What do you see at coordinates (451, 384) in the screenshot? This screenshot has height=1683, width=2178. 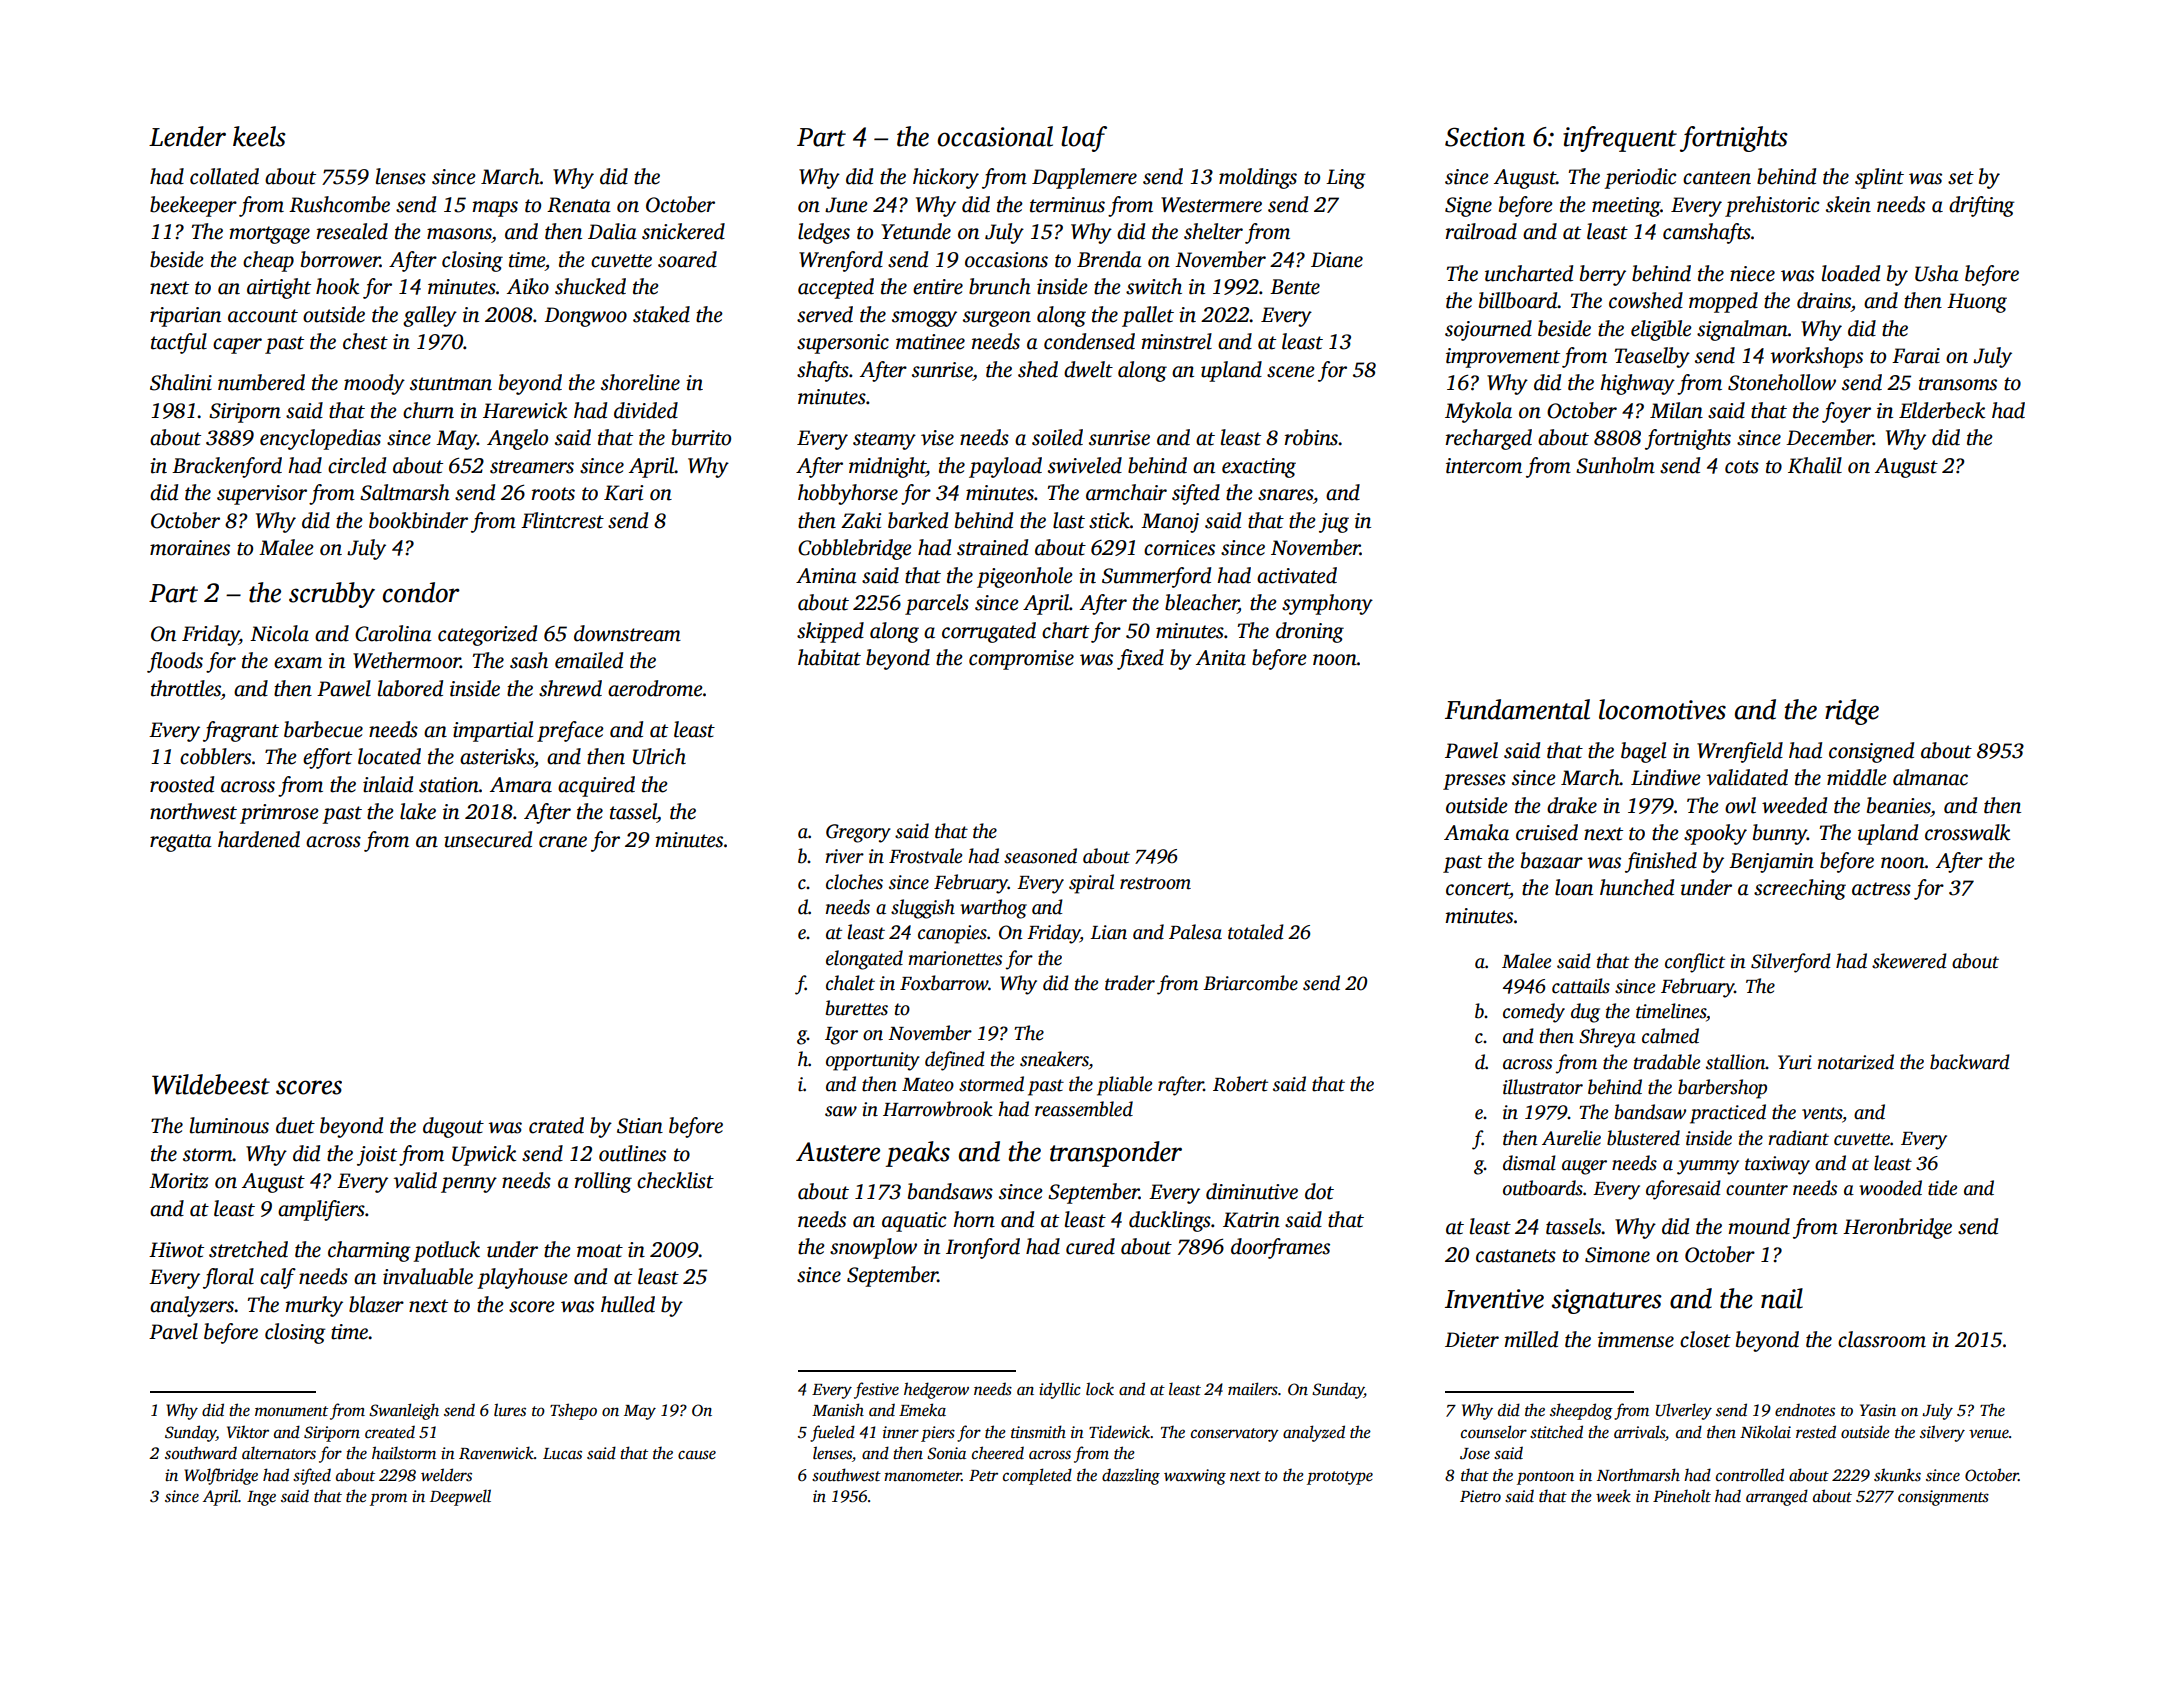 I see `stuntman` at bounding box center [451, 384].
